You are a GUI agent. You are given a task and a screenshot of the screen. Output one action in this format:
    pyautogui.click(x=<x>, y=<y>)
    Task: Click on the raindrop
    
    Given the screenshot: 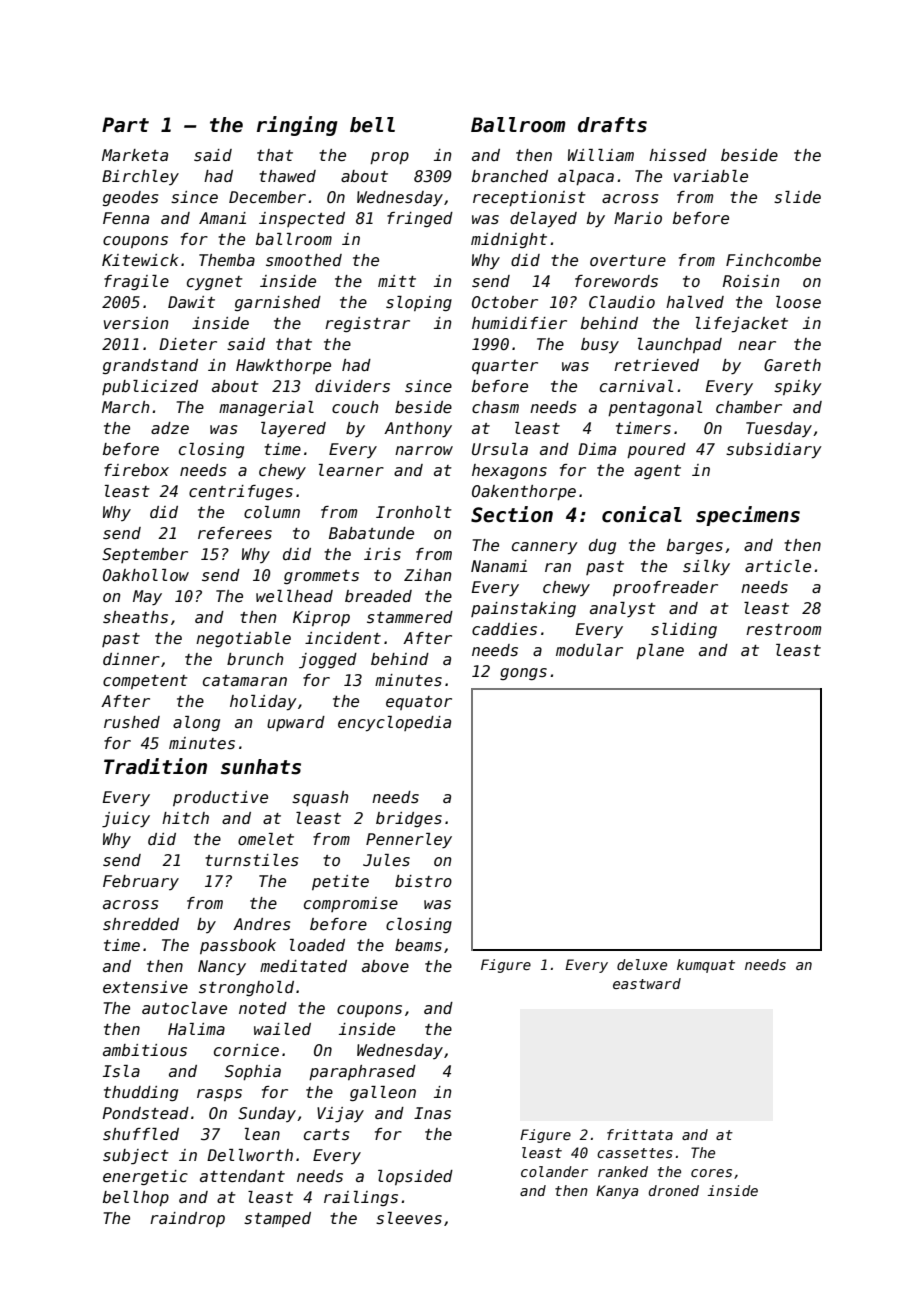 What is the action you would take?
    pyautogui.click(x=187, y=1219)
